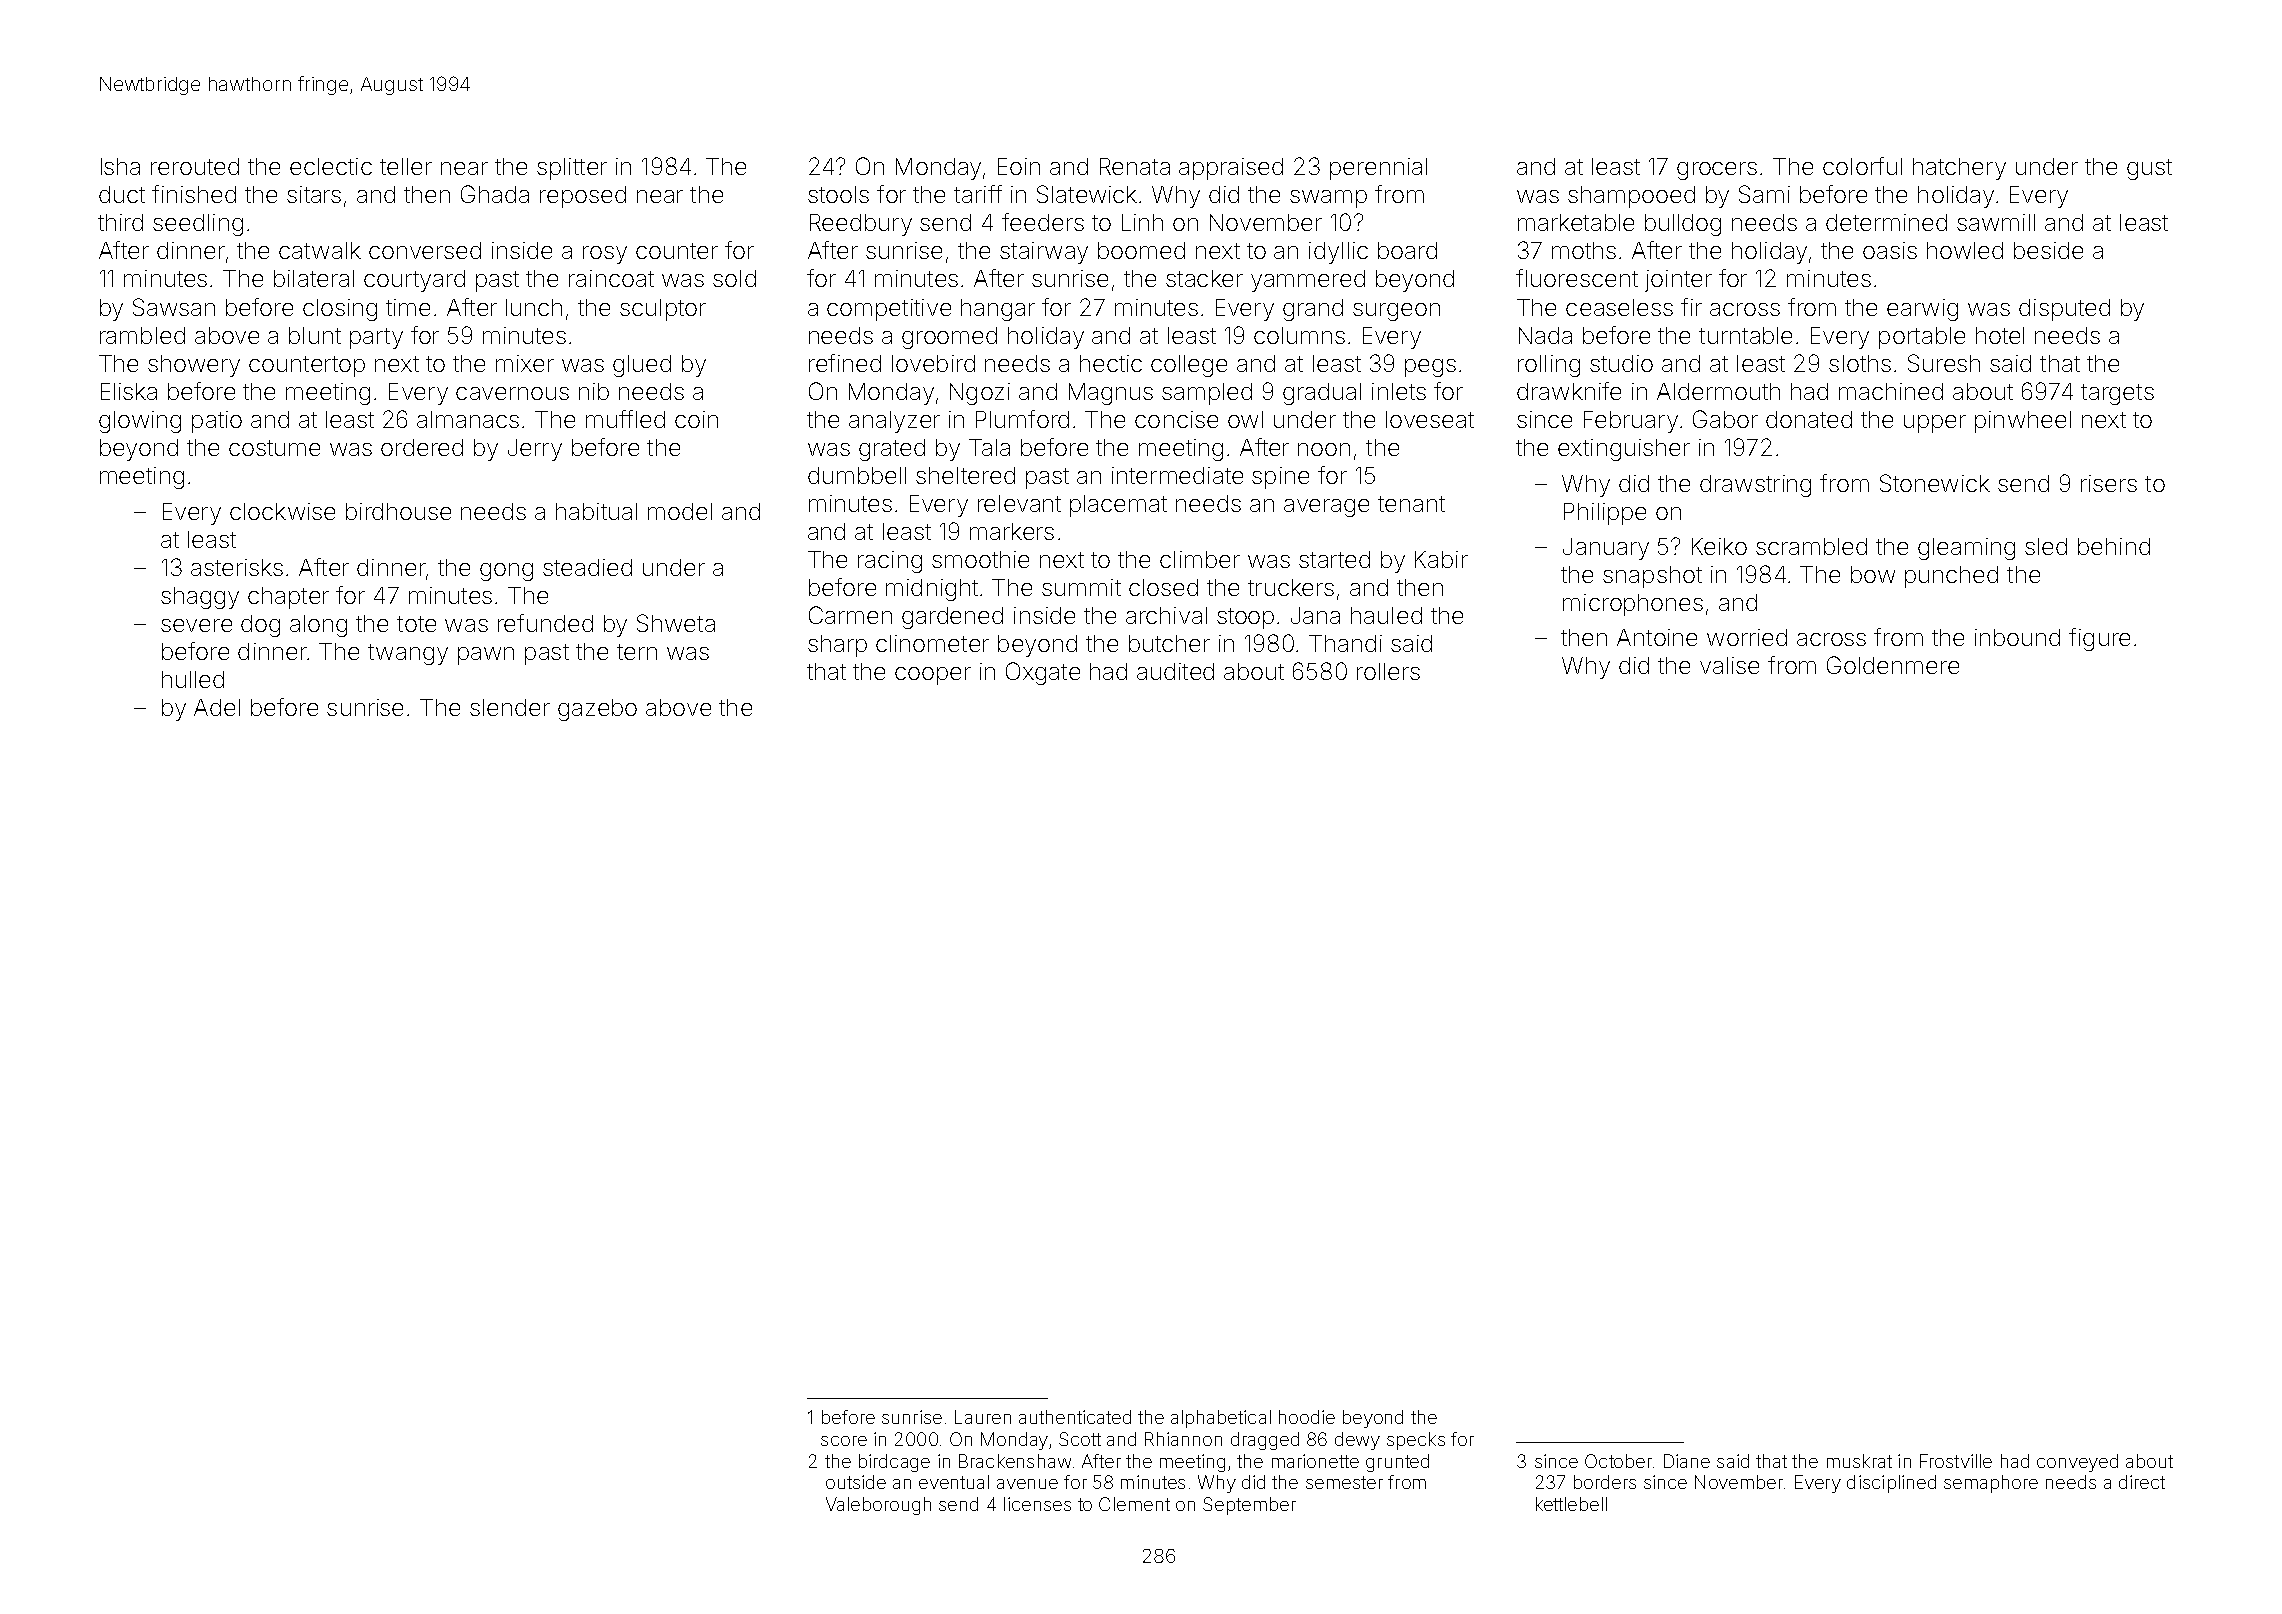 The width and height of the screenshot is (2282, 1614). Describe the element at coordinates (217, 422) in the screenshot. I see `patio` at that location.
